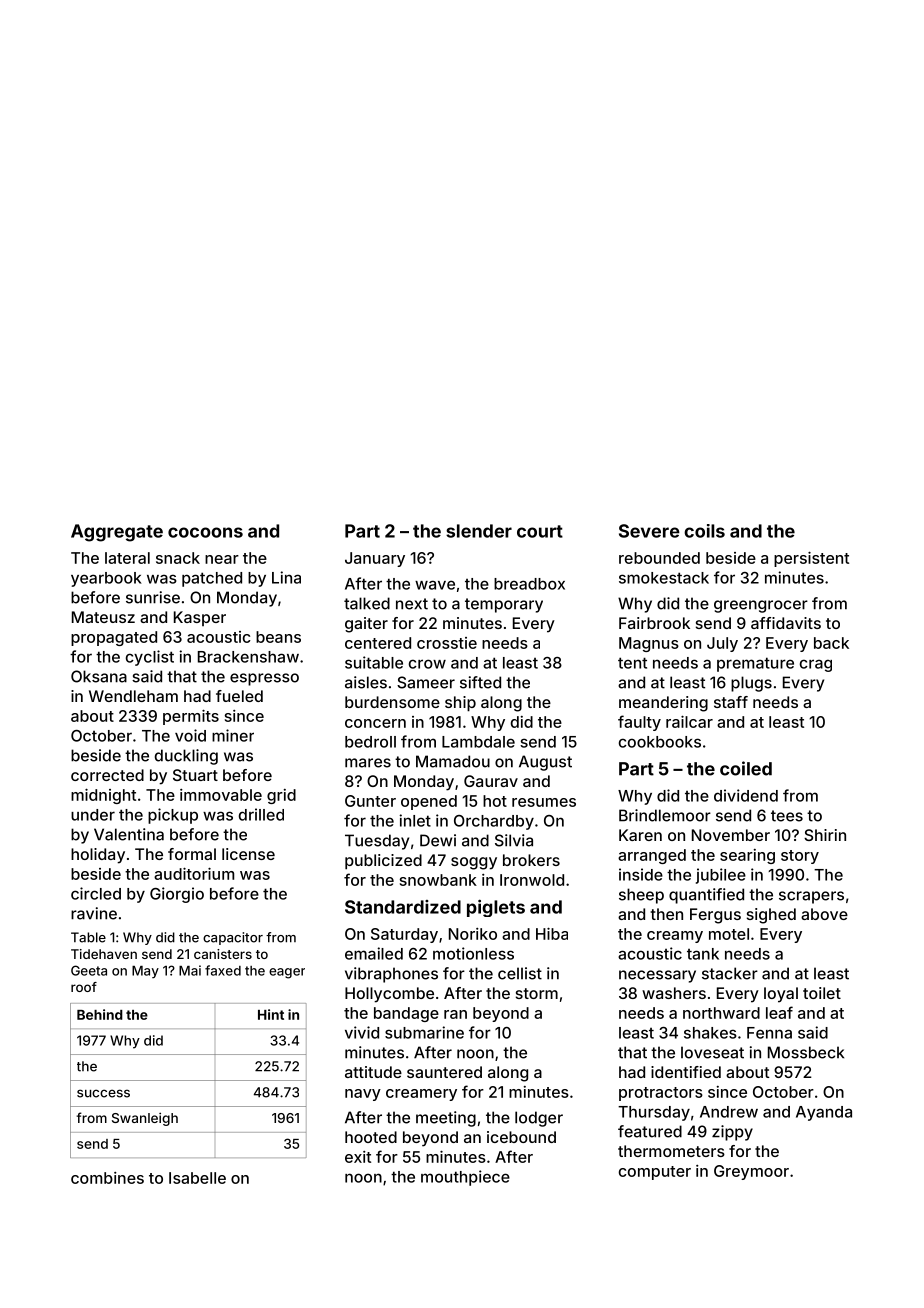 The height and width of the image is (1308, 924). What do you see at coordinates (368, 763) in the image?
I see `mares` at bounding box center [368, 763].
